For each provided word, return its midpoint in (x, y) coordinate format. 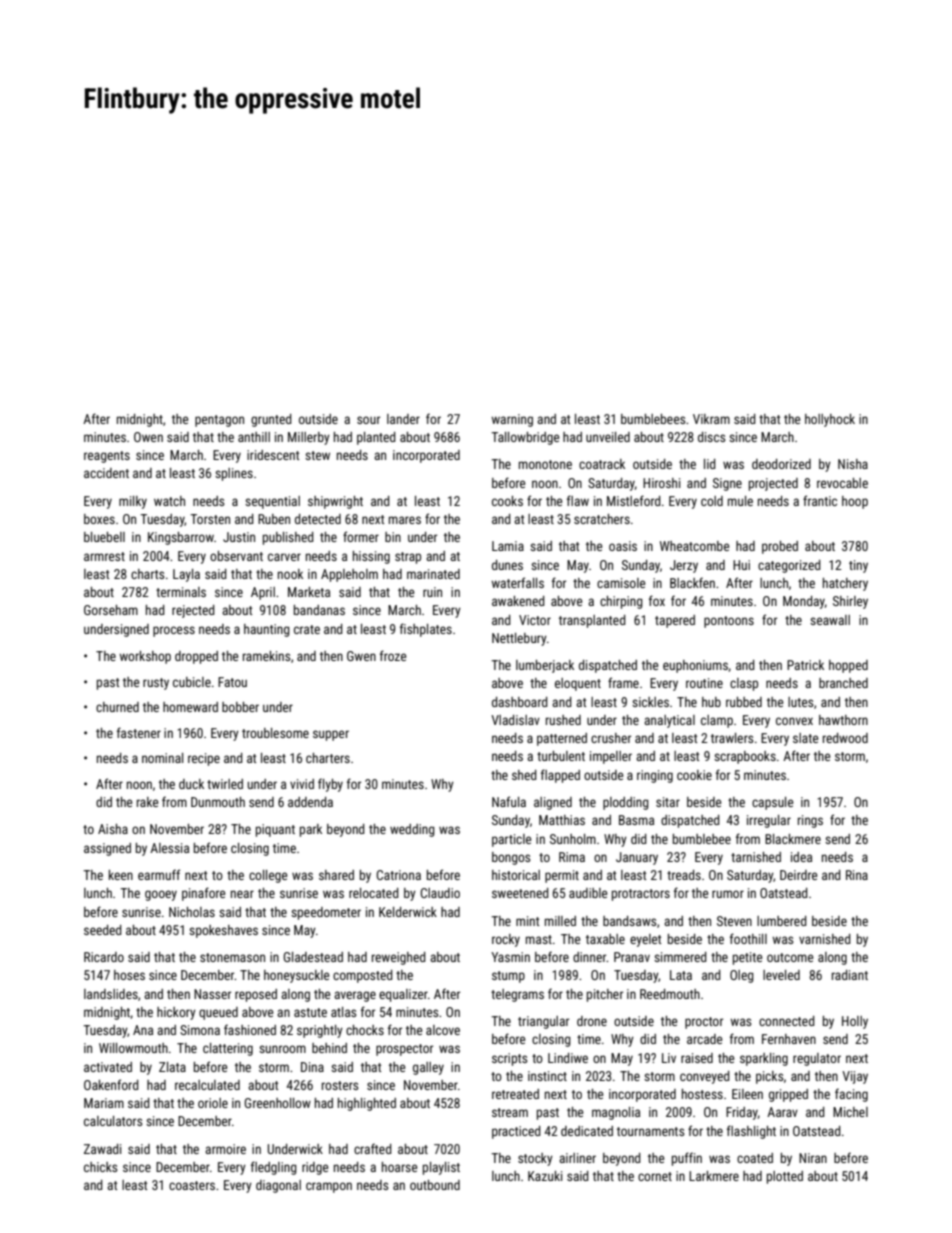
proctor (704, 1023)
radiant (850, 975)
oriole (213, 1103)
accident (106, 473)
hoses (129, 975)
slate (805, 738)
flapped (560, 776)
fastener (139, 732)
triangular (543, 1022)
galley (428, 1068)
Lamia (508, 546)
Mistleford (634, 500)
